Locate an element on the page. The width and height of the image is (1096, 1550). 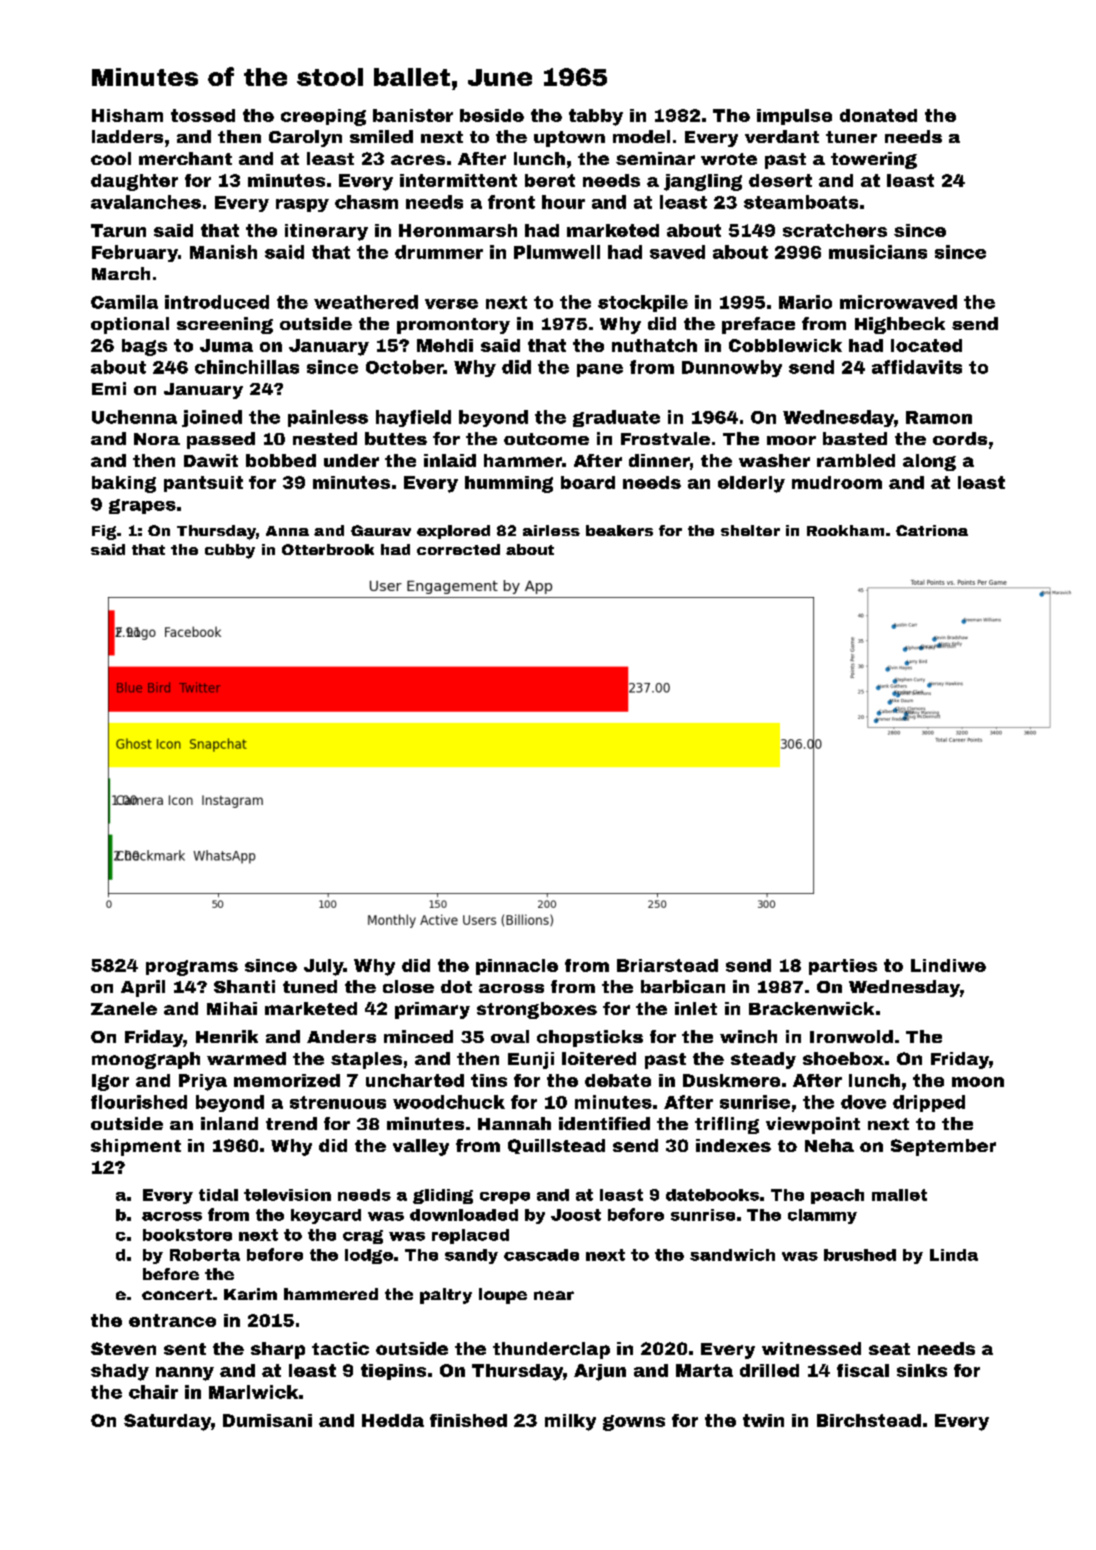
Joost is located at coordinates (576, 1215).
